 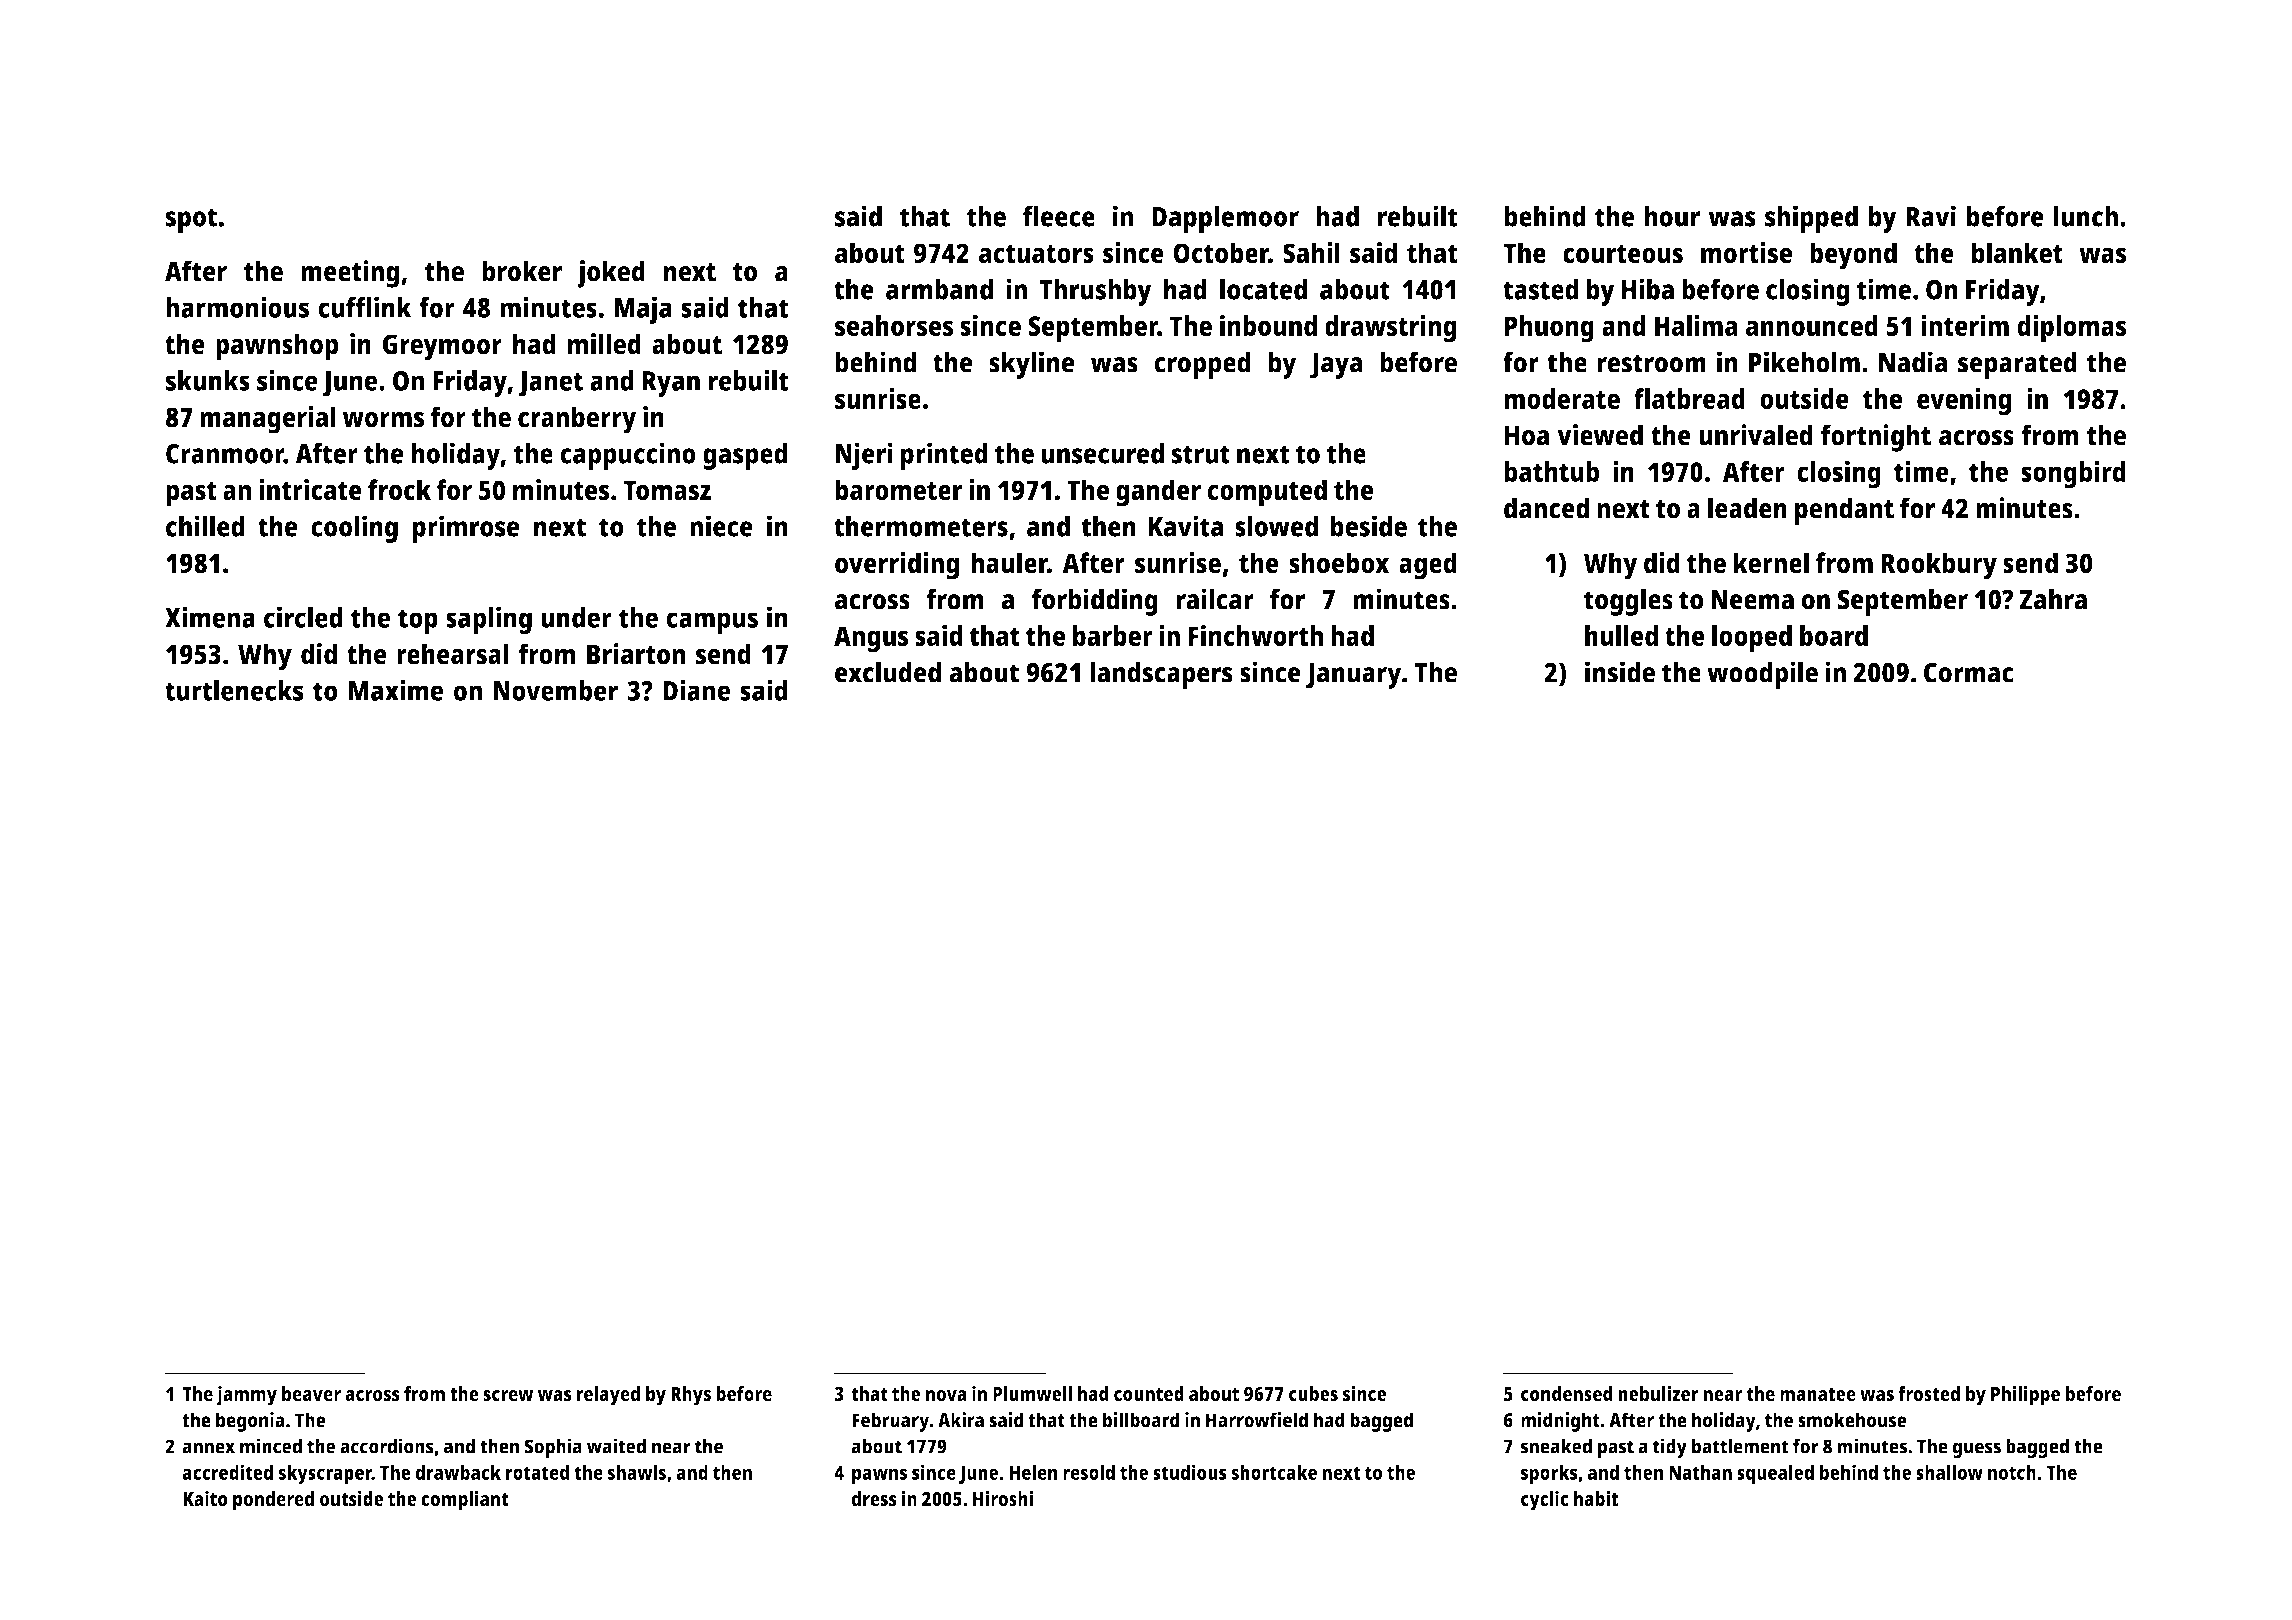 What do you see at coordinates (1852, 1420) in the page?
I see `smokehouse` at bounding box center [1852, 1420].
